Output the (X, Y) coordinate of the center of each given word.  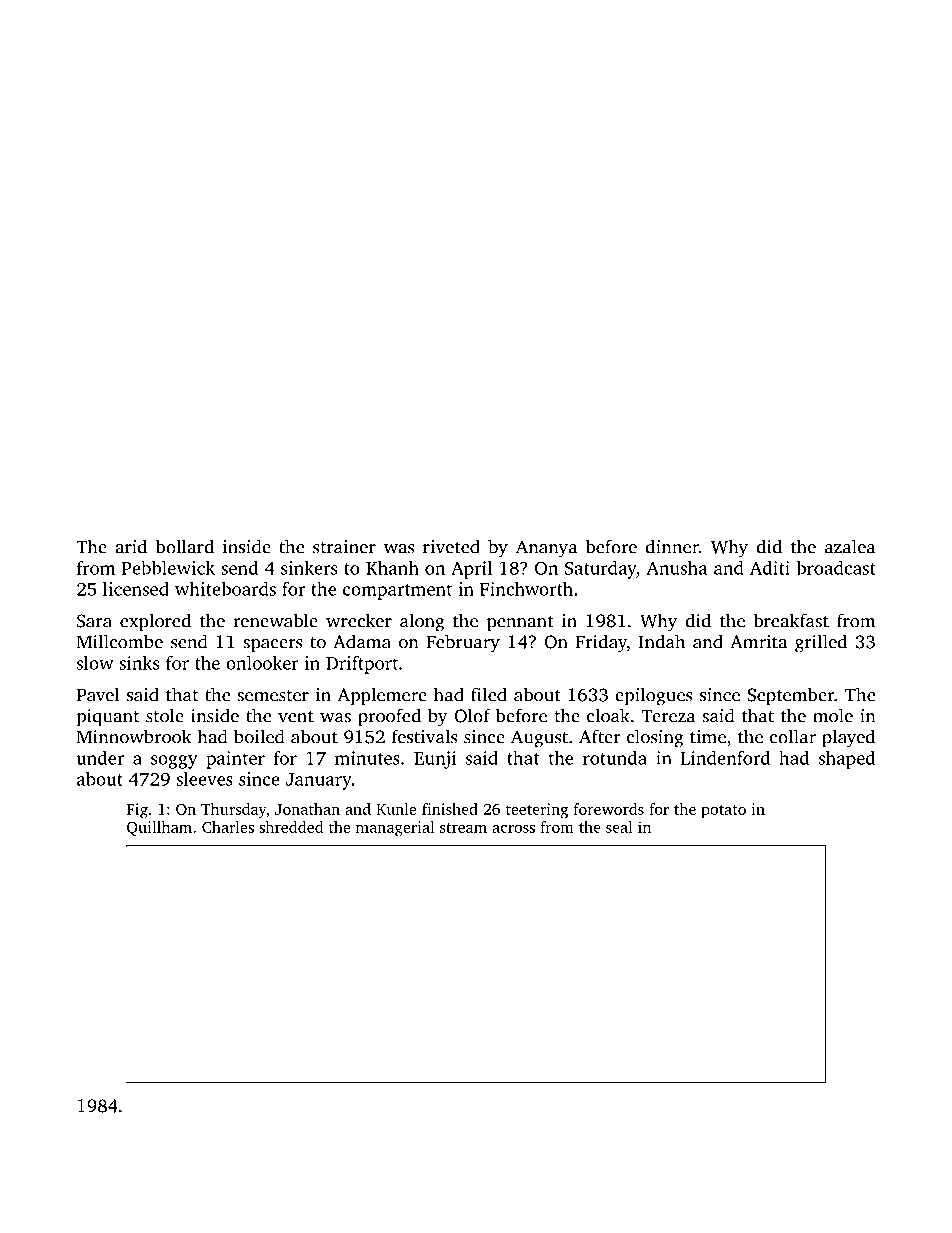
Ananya (546, 549)
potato (723, 812)
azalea (850, 546)
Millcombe (120, 641)
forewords (609, 809)
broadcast (836, 568)
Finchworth (526, 589)
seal (619, 827)
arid (131, 546)
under (100, 758)
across (513, 829)
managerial (395, 829)
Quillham (159, 828)
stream (463, 828)
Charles (228, 827)
